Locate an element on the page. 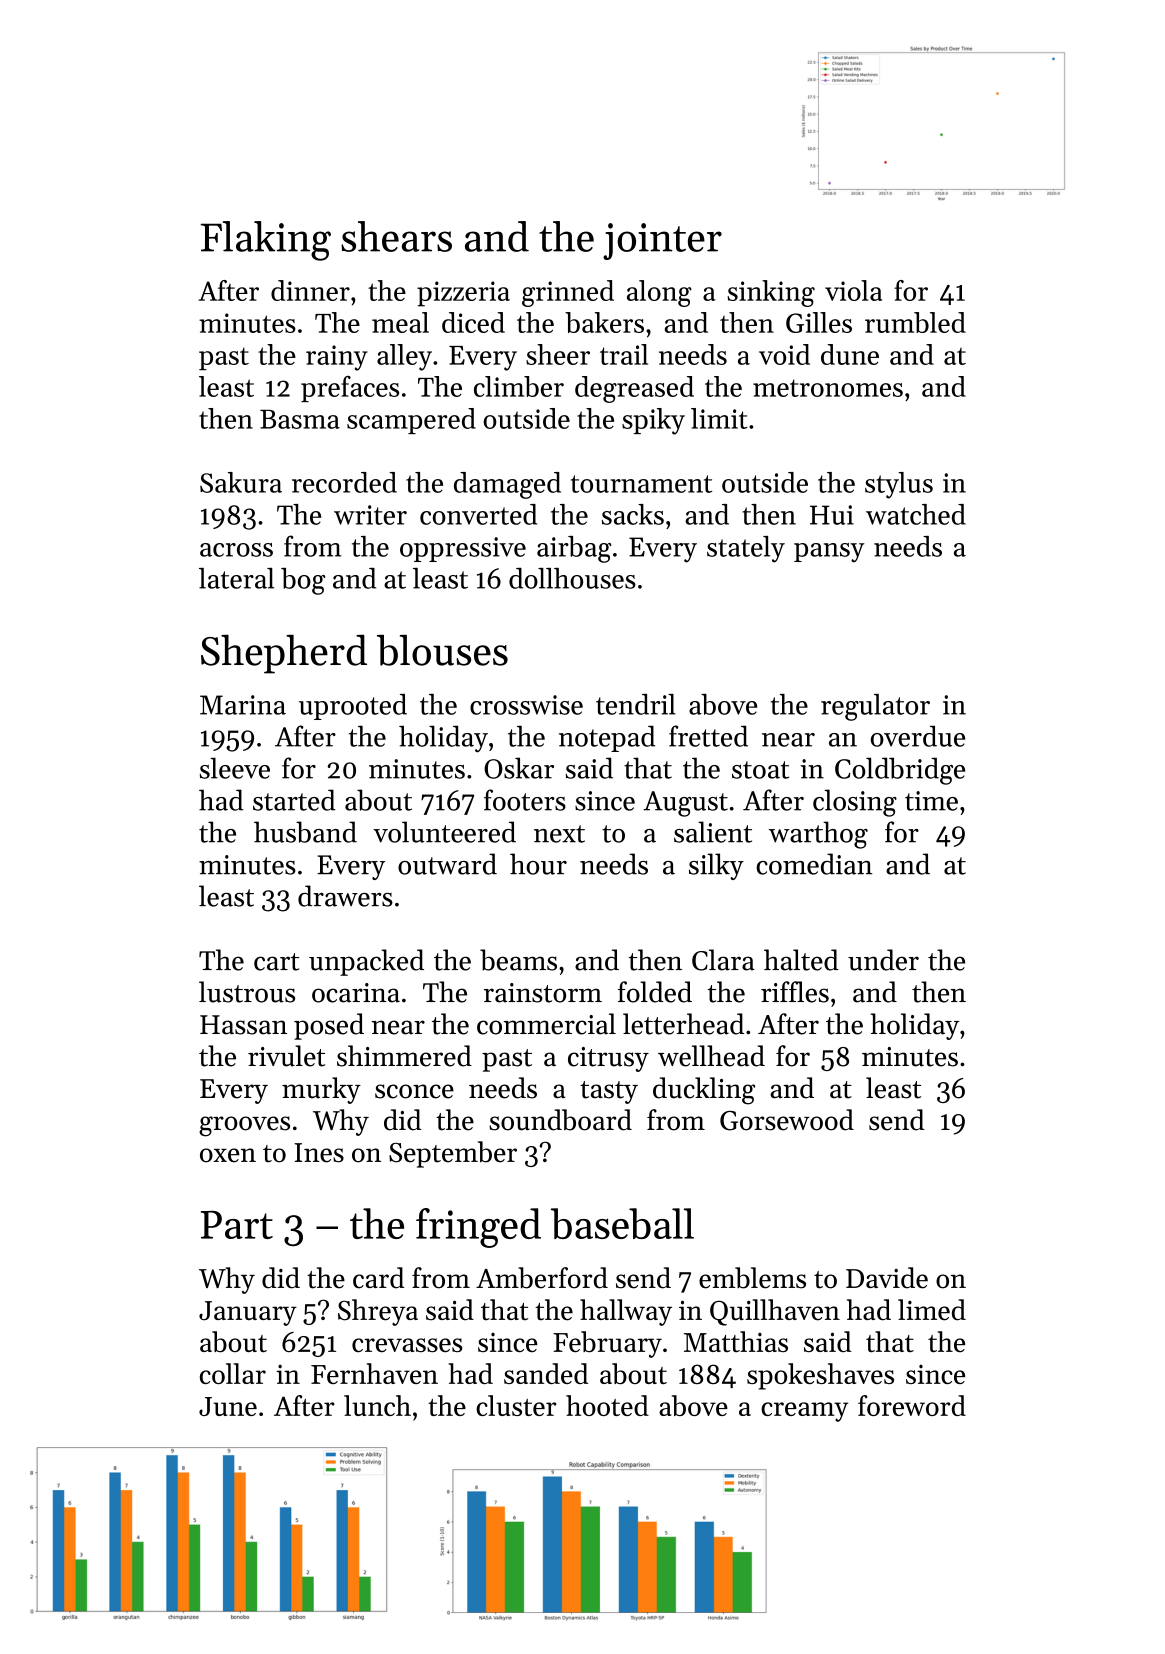 The image size is (1165, 1654). jointer is located at coordinates (662, 241).
